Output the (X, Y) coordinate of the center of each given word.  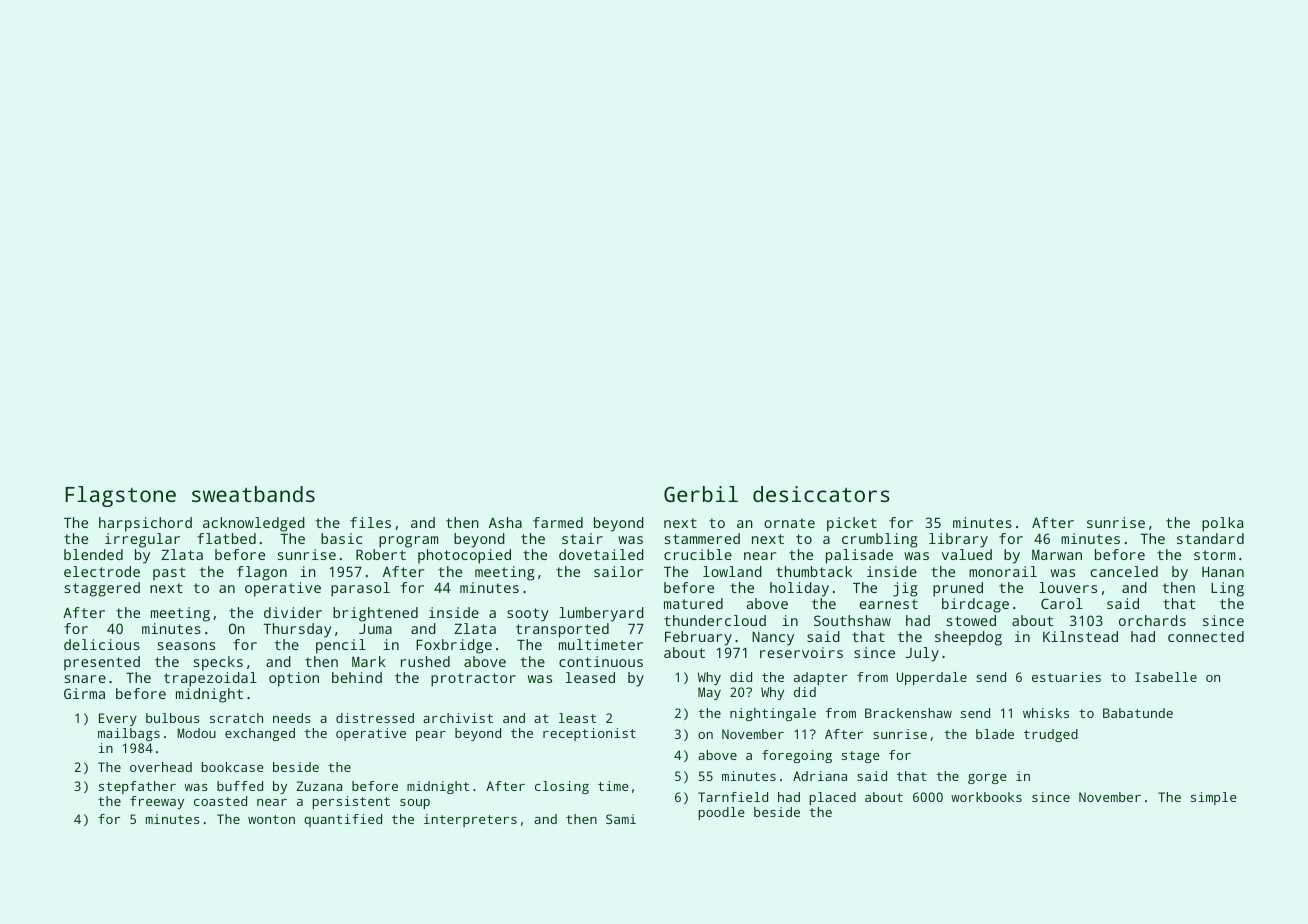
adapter (820, 678)
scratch (236, 718)
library (958, 540)
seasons (186, 646)
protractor (473, 680)
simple (1214, 798)
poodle (722, 813)
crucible (698, 554)
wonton (271, 819)
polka (1222, 524)
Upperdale (932, 678)
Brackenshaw (908, 713)
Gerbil (701, 494)
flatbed (226, 538)
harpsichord (145, 524)
